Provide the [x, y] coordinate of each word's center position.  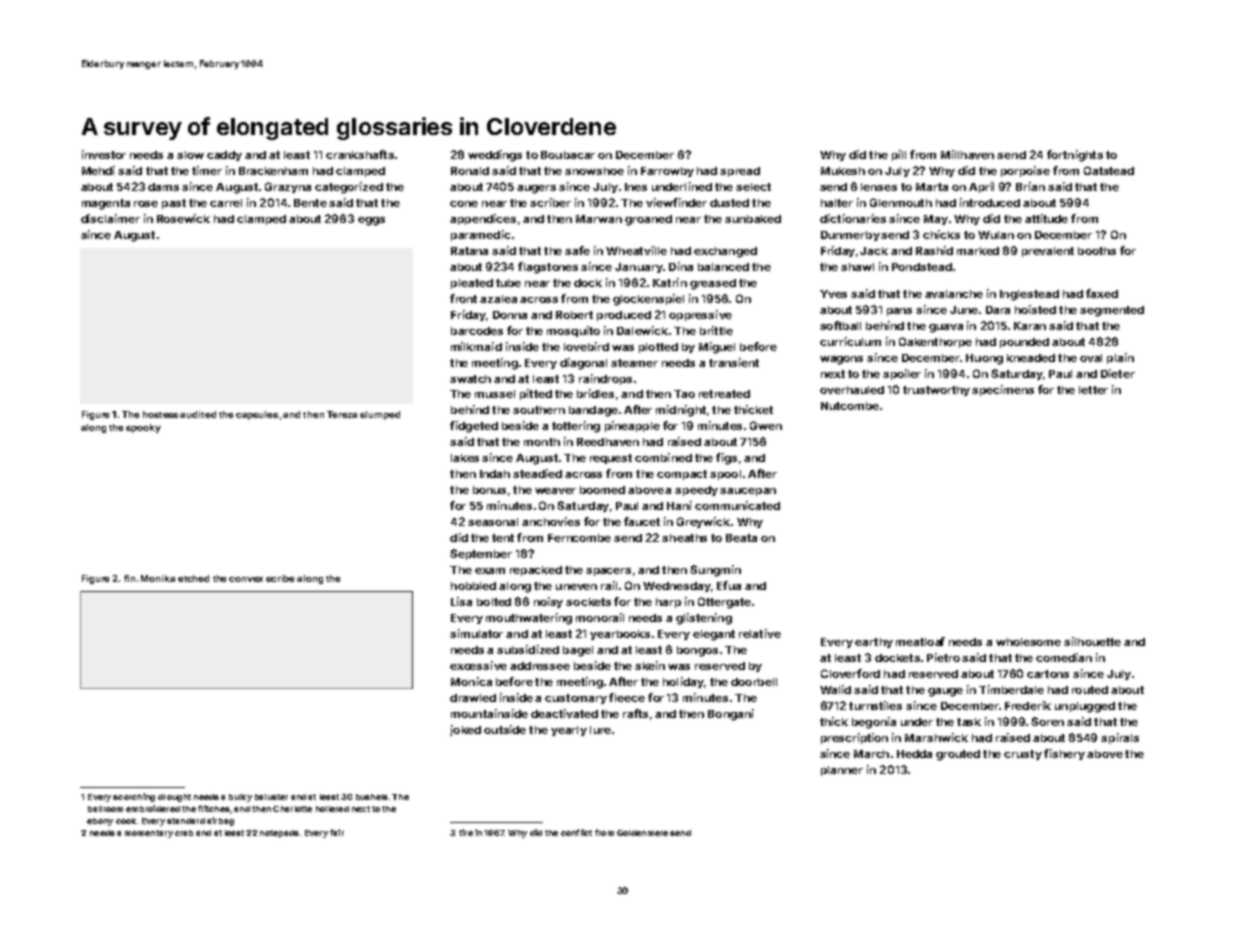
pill [899, 155]
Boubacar [568, 155]
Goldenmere [642, 833]
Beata [741, 538]
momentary [149, 834]
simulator [476, 633]
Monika [158, 578]
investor [104, 154]
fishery [1064, 754]
